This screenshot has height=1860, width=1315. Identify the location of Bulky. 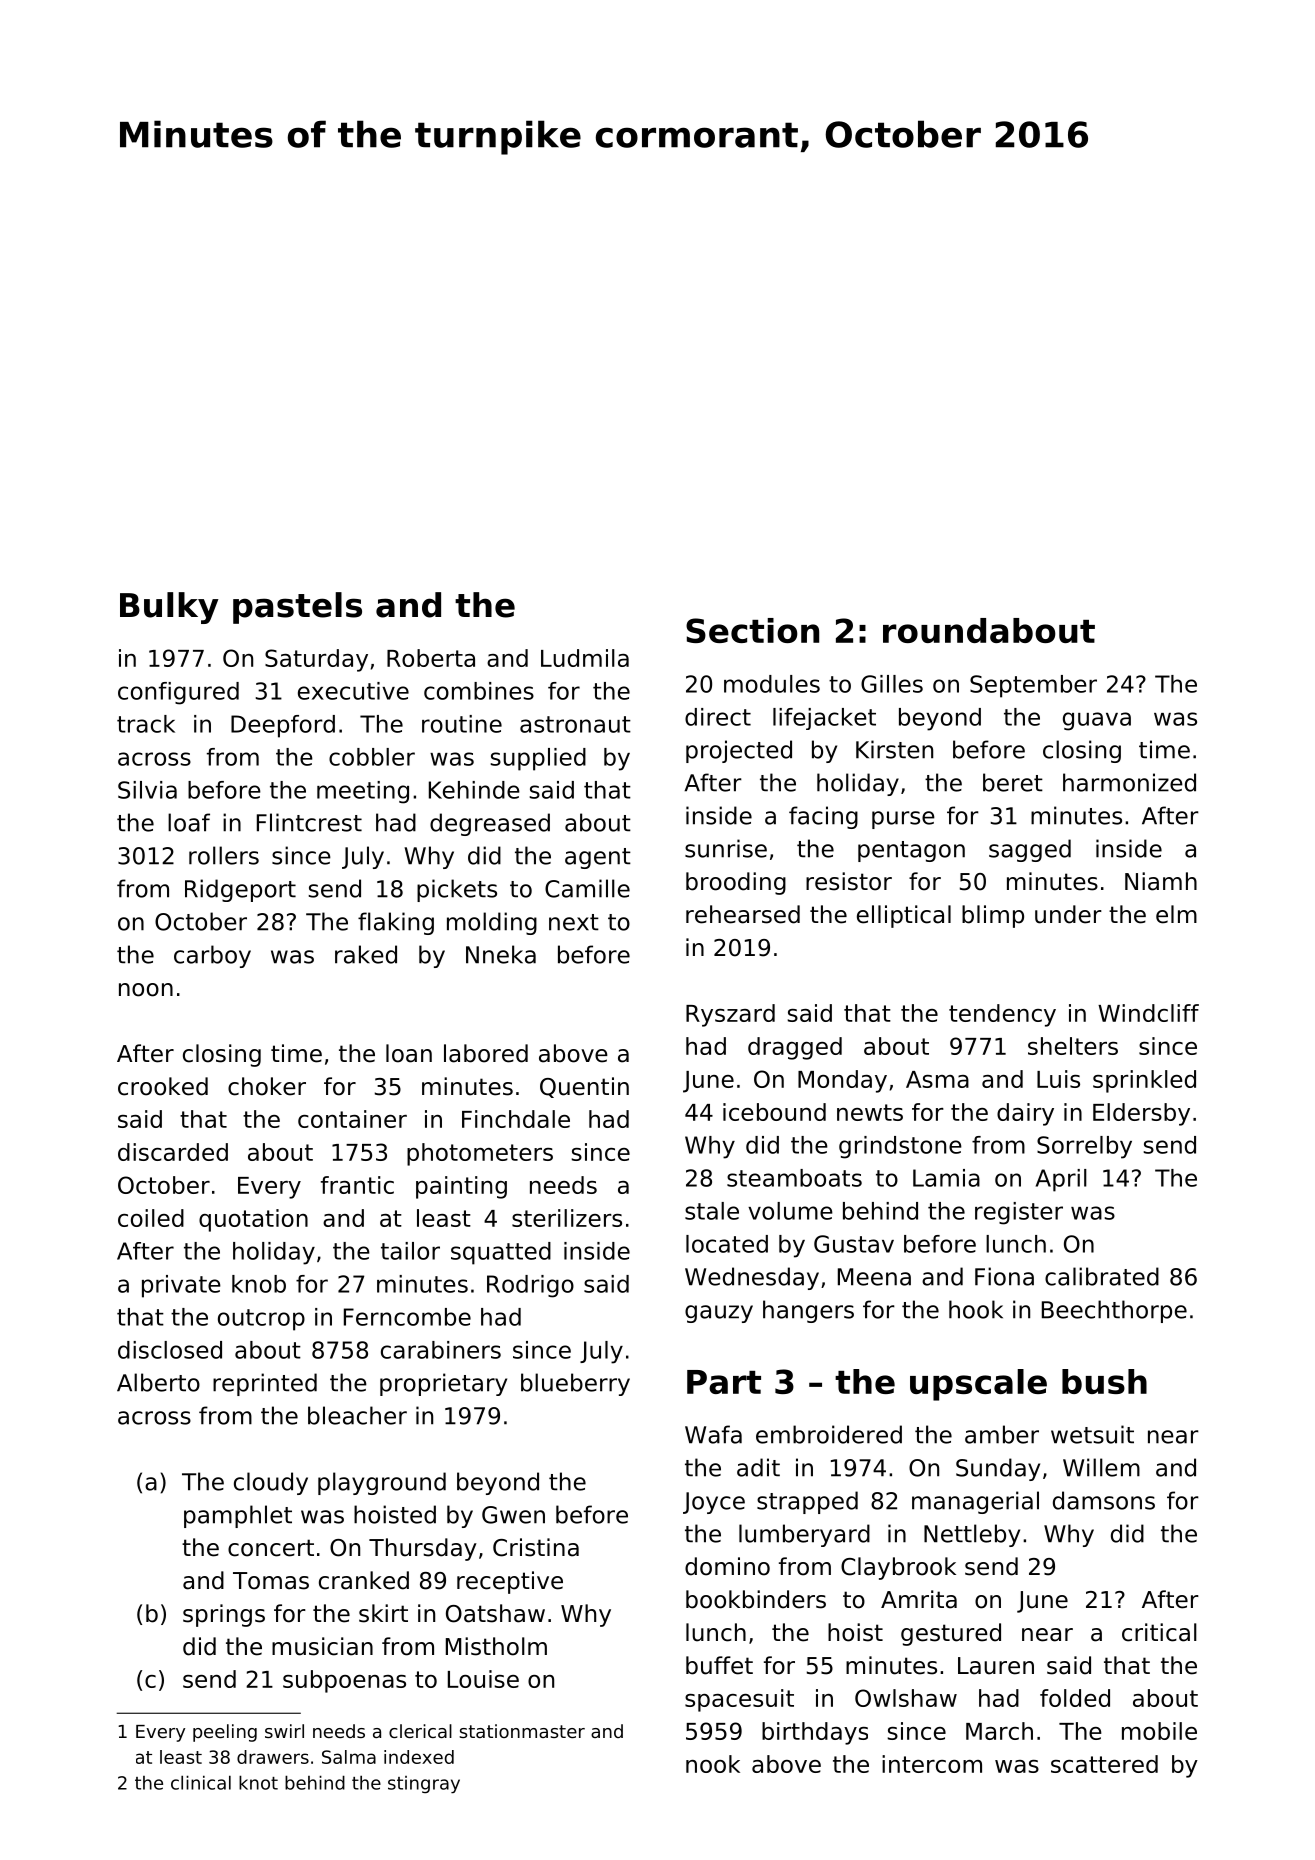
(169, 608).
